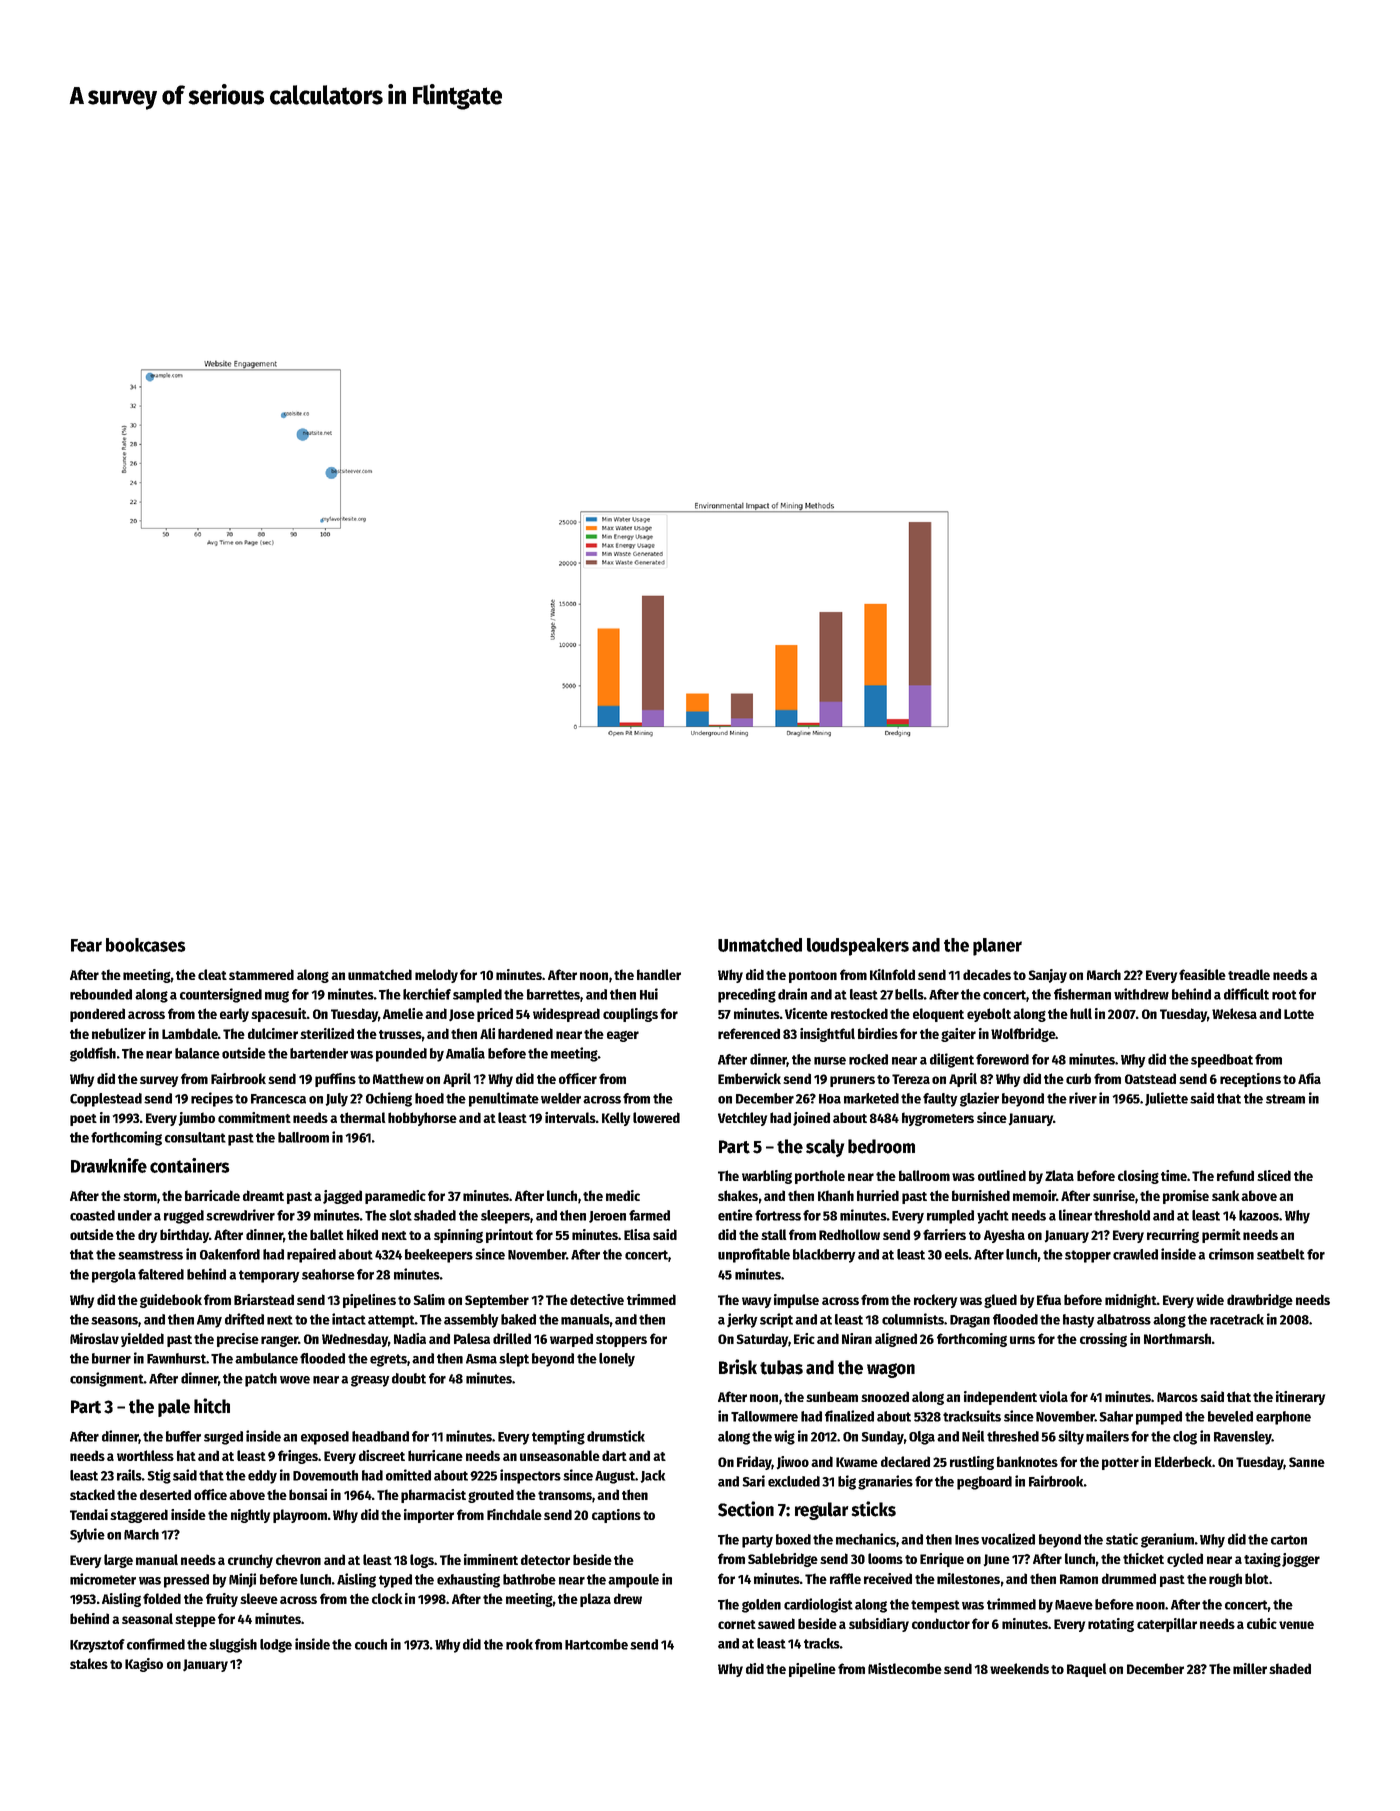 The image size is (1400, 1811). What do you see at coordinates (436, 976) in the screenshot?
I see `melody` at bounding box center [436, 976].
